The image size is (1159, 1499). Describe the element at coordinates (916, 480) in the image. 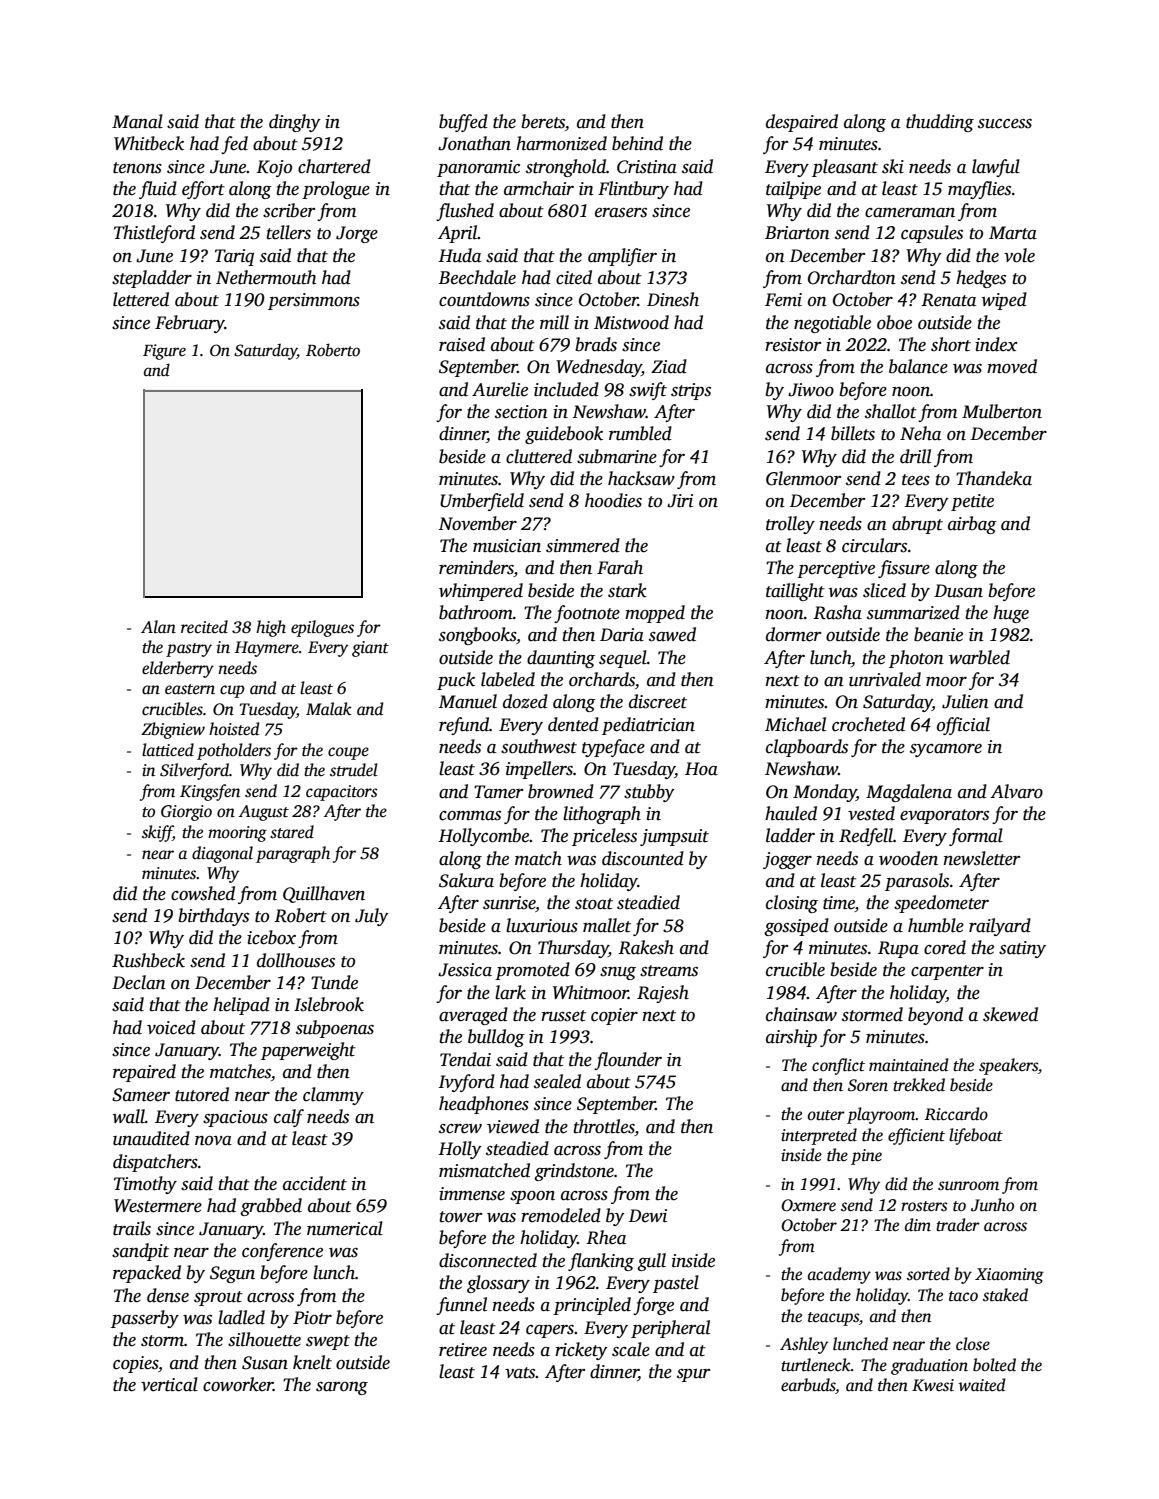

I see `tees` at that location.
